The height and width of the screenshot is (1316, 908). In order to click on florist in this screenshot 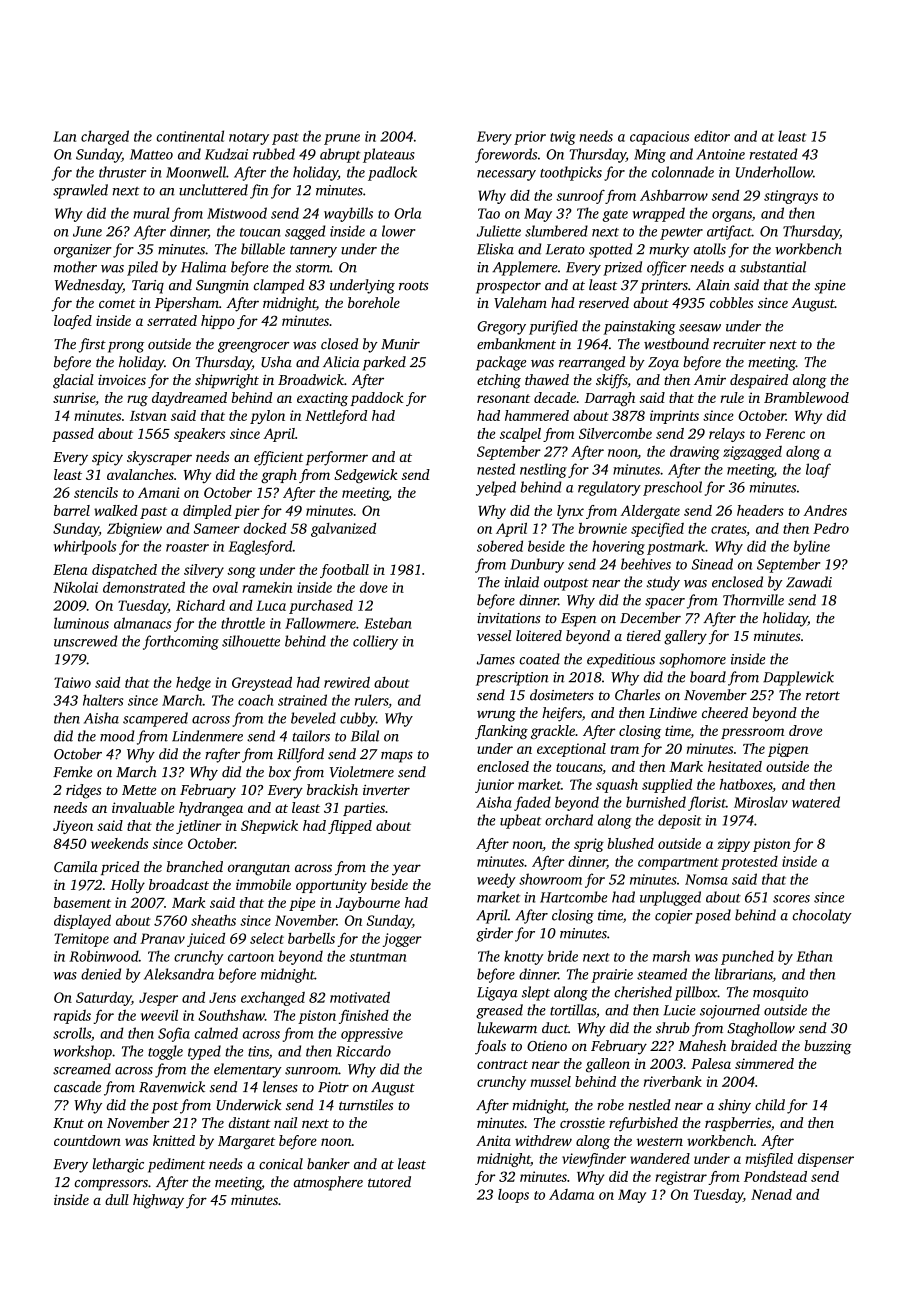, I will do `click(707, 803)`.
